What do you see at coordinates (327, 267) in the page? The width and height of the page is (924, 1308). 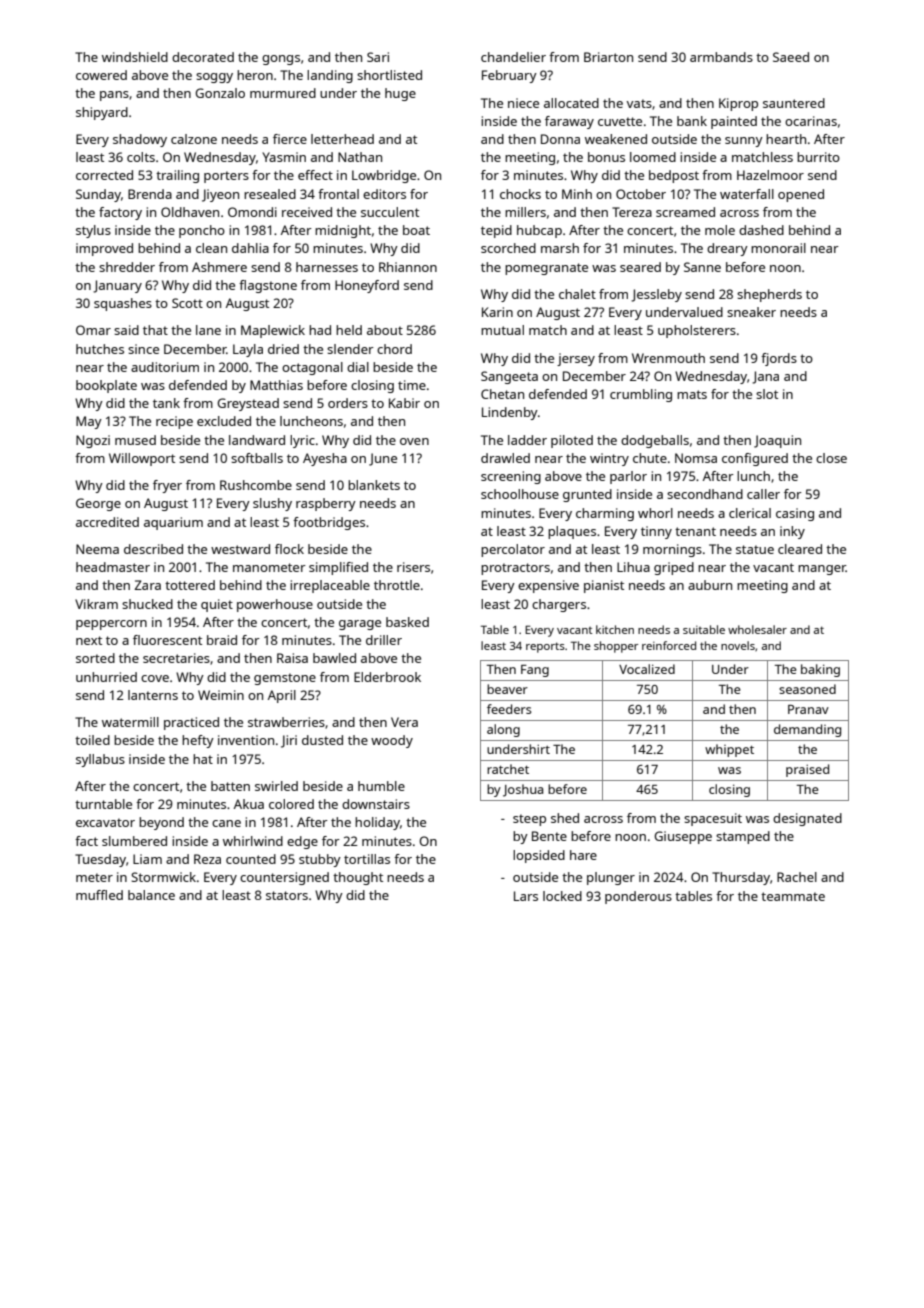 I see `harnesses` at bounding box center [327, 267].
